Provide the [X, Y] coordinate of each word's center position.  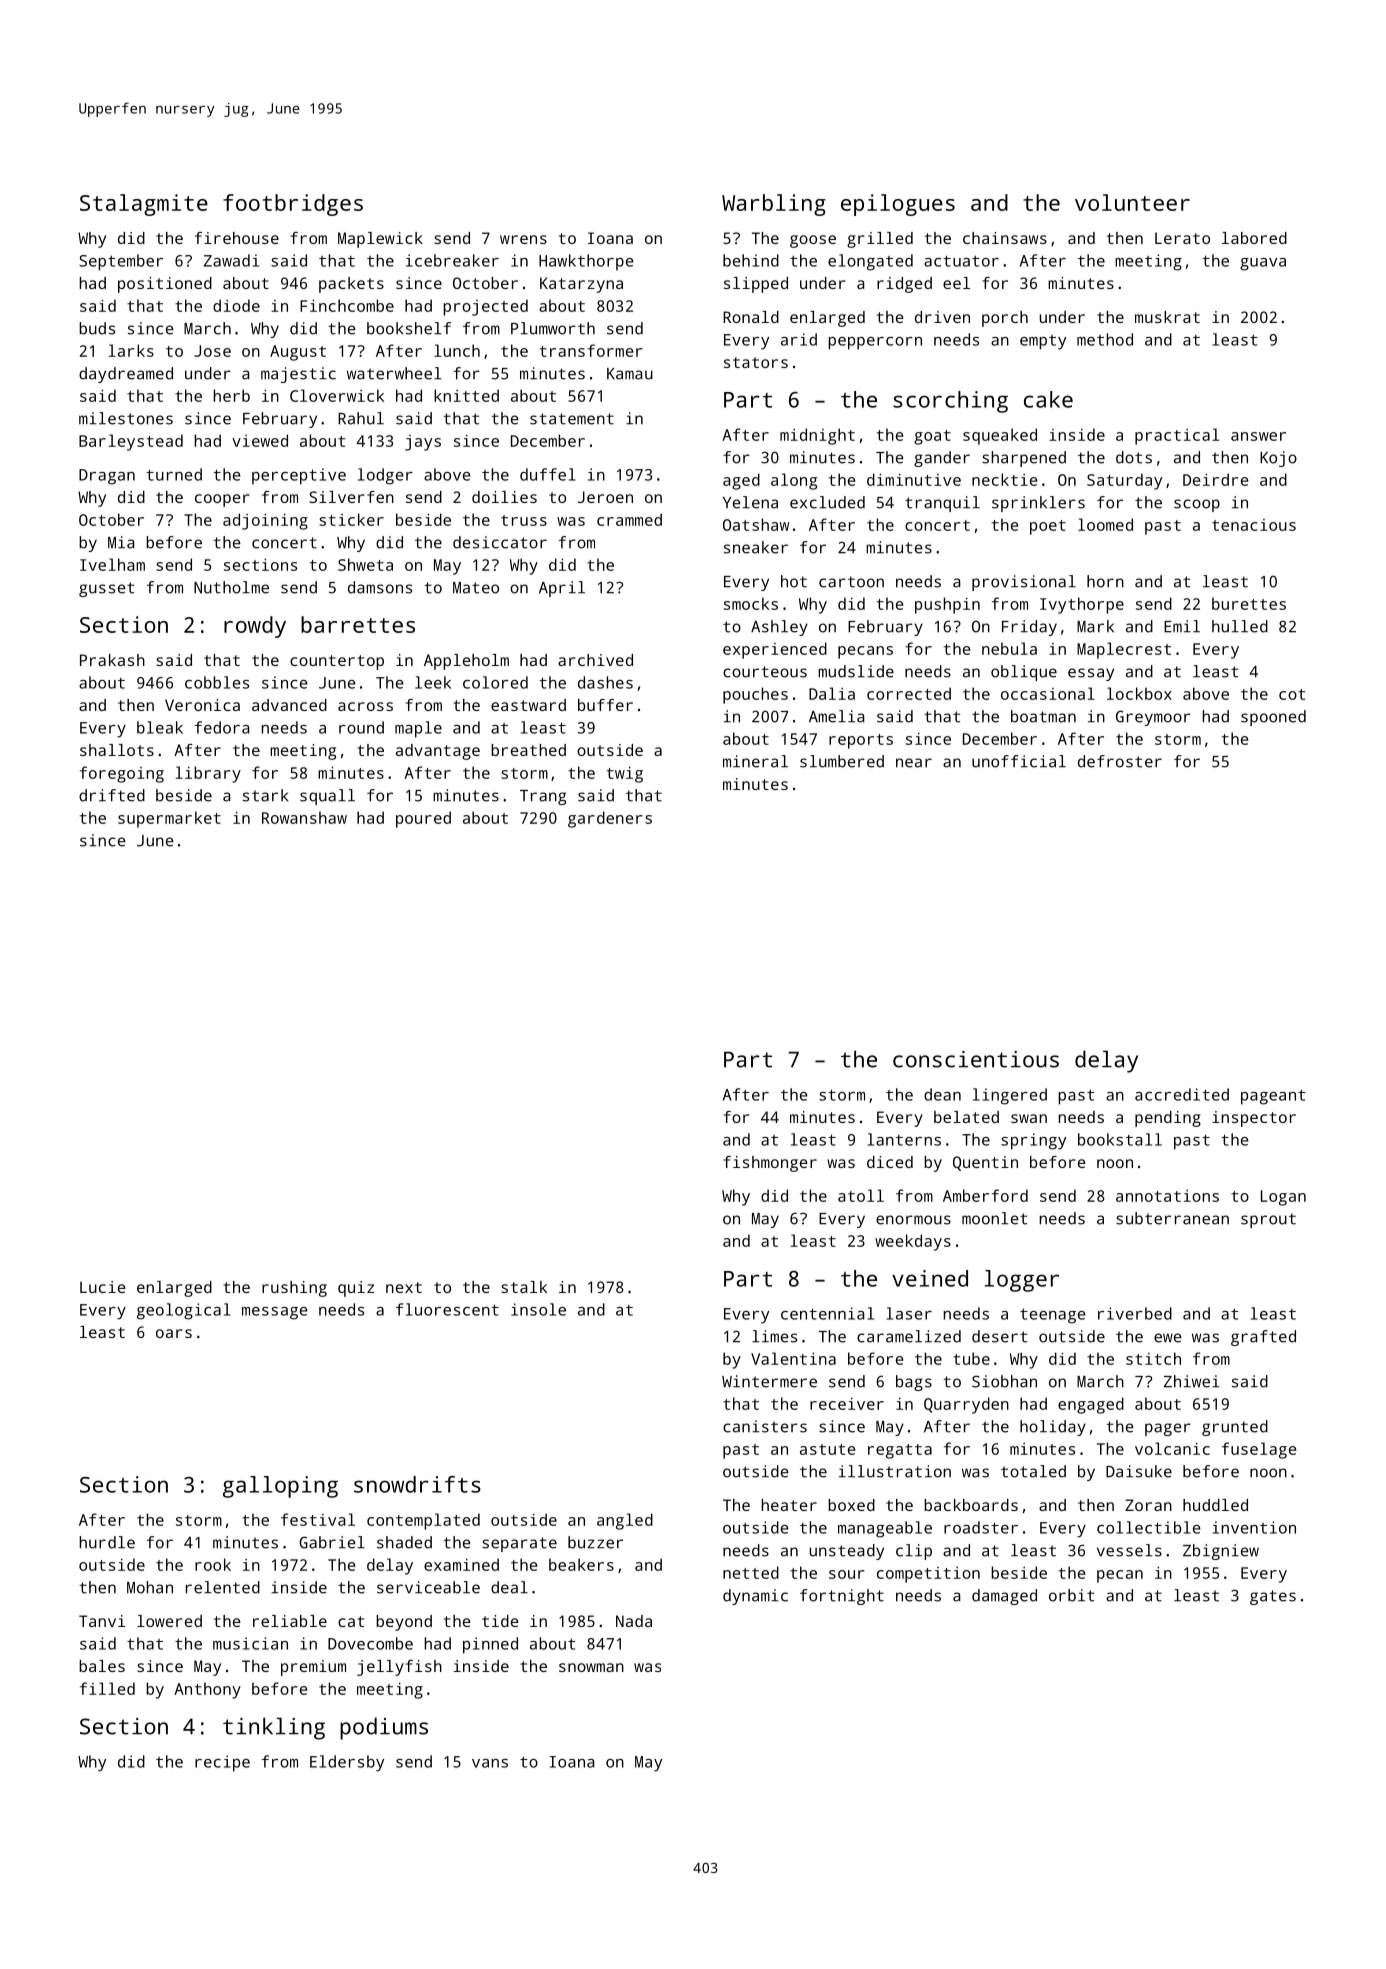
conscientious [976, 1059]
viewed [260, 440]
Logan [1283, 1198]
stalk [524, 1287]
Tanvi [102, 1621]
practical [1177, 436]
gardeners [610, 819]
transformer [591, 350]
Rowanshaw [304, 817]
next [404, 1287]
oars [174, 1333]
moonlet [994, 1218]
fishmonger [770, 1164]
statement [572, 419]
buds [97, 328]
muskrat [1167, 317]
